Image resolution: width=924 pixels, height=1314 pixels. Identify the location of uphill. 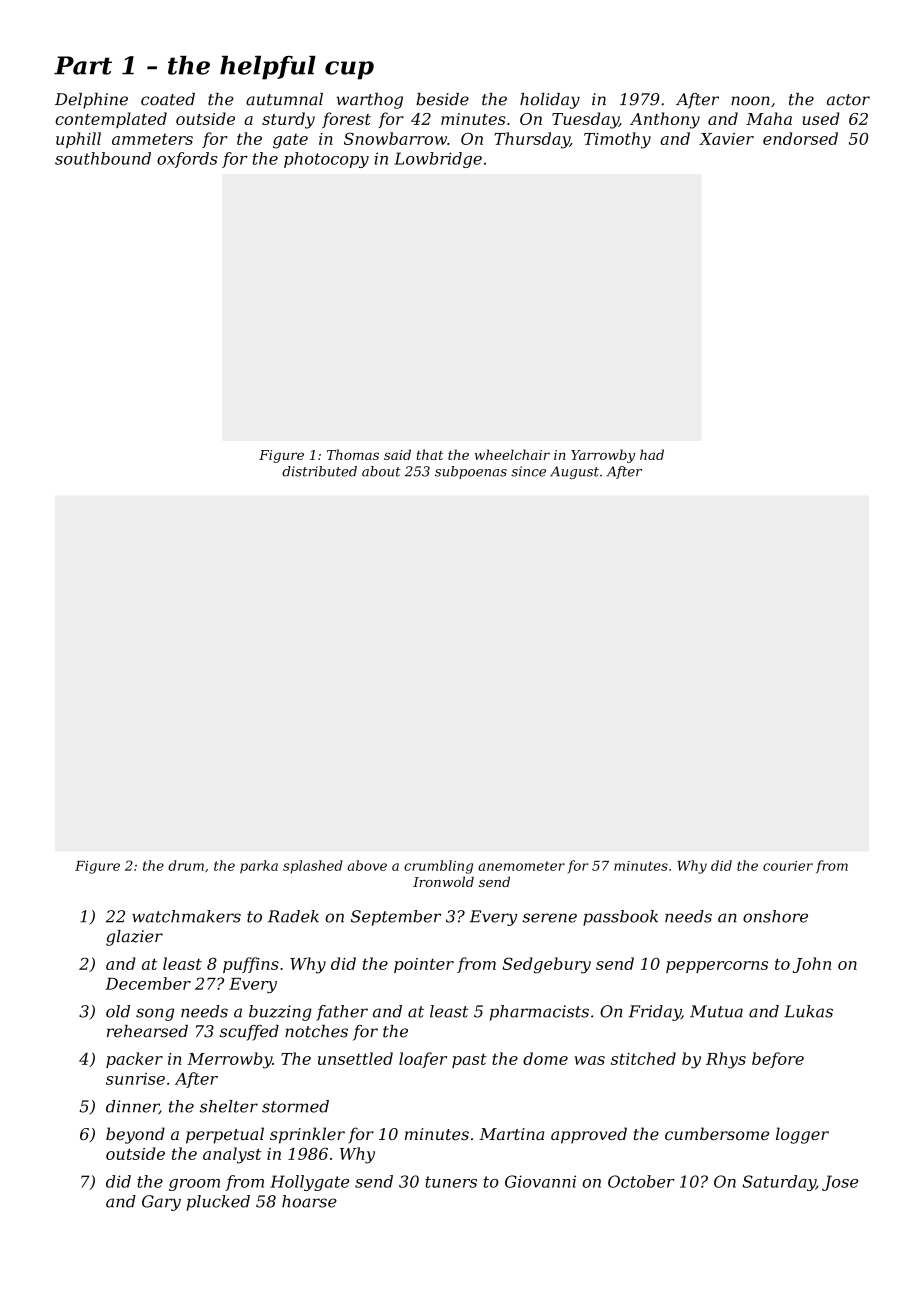
(78, 140).
